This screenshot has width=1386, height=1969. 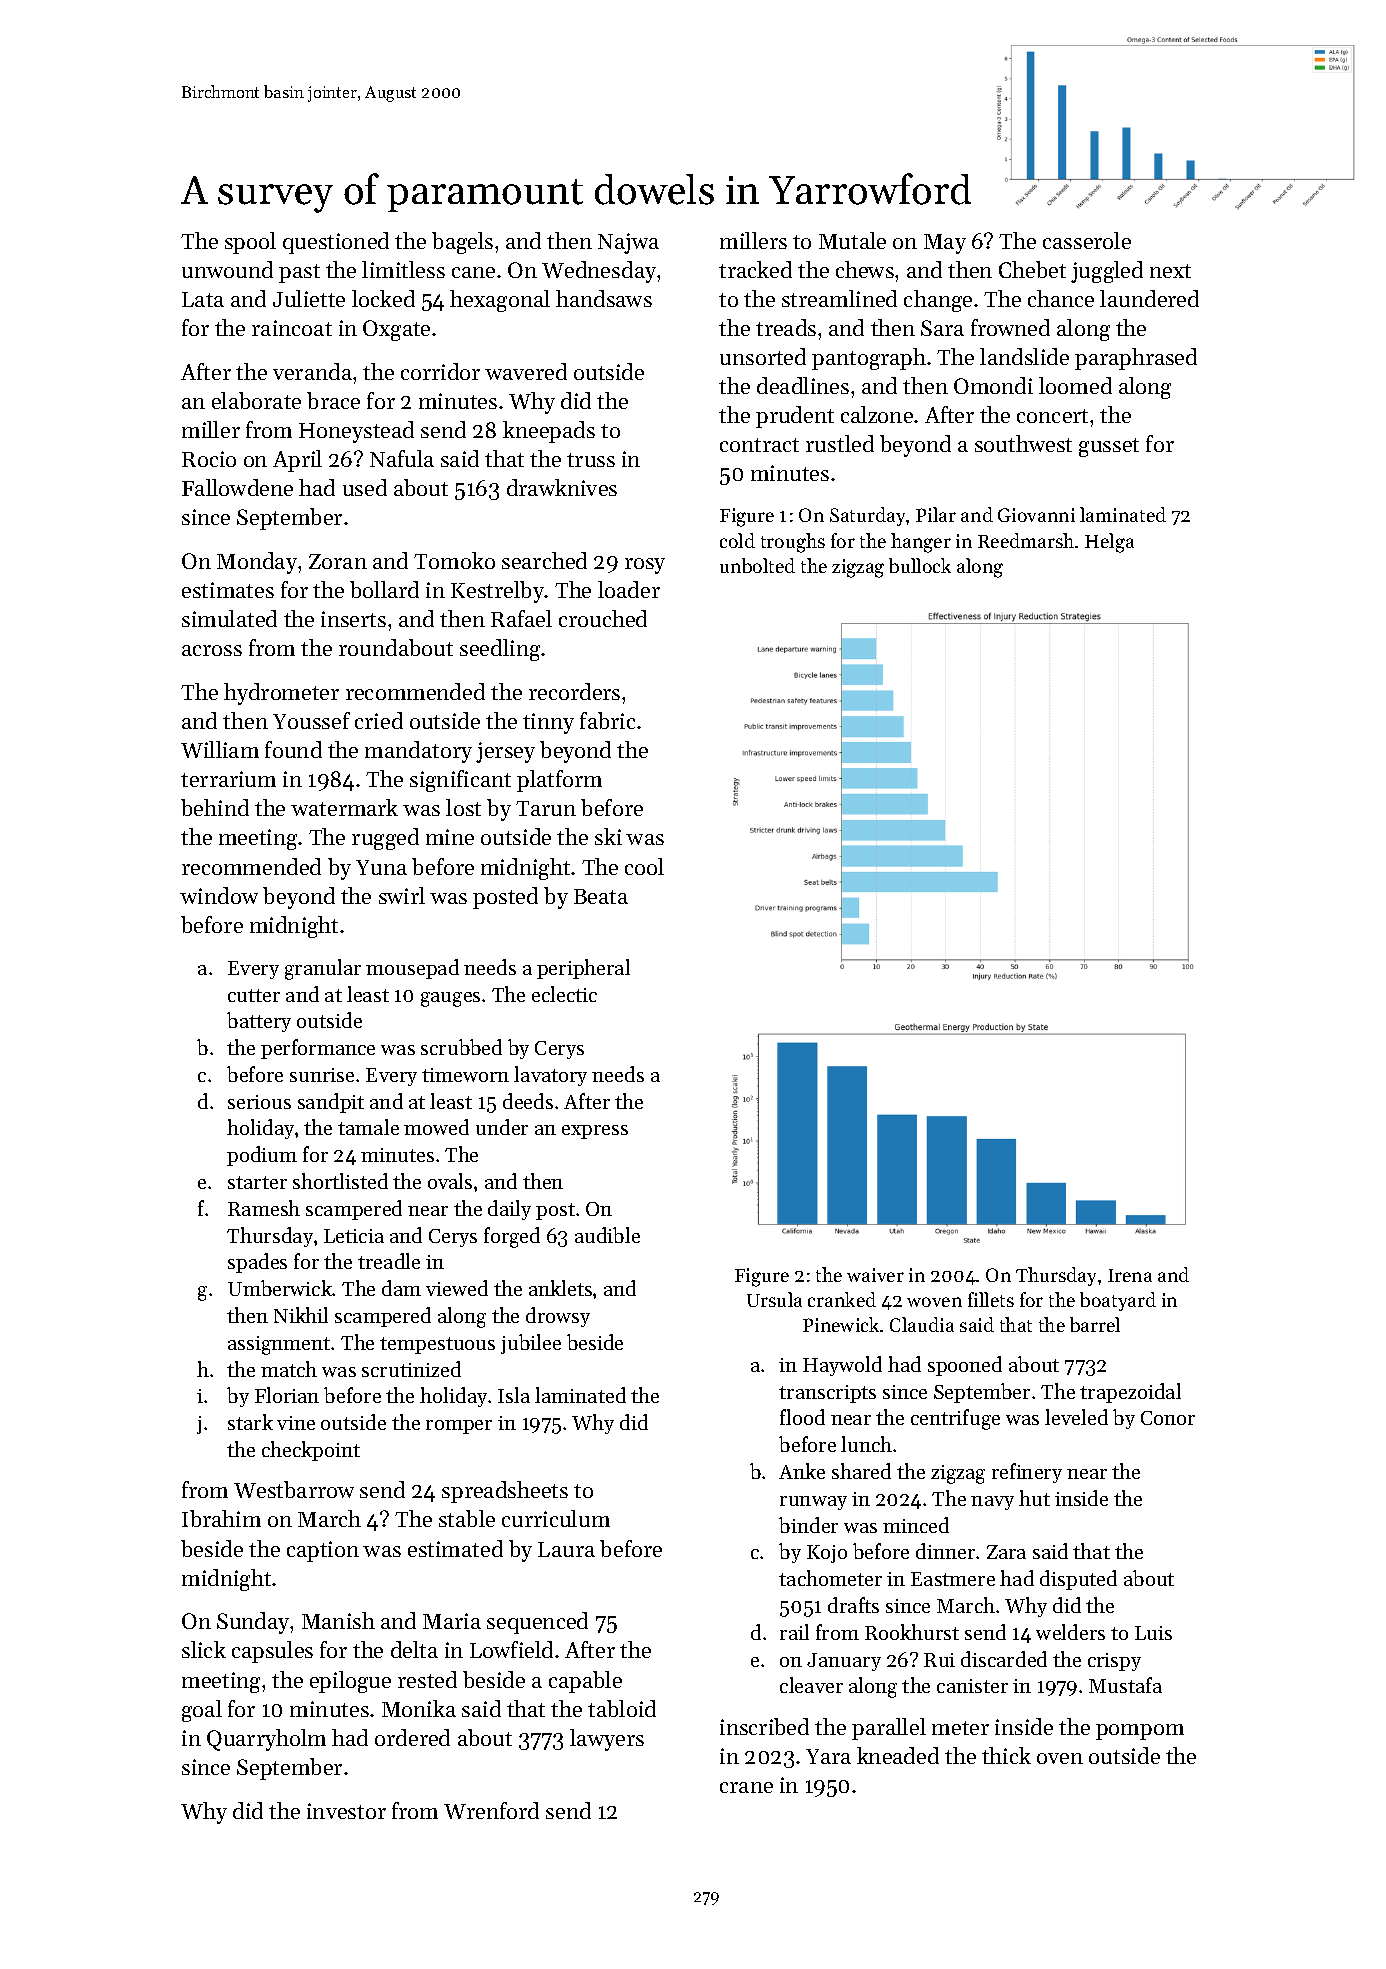 What do you see at coordinates (1130, 1275) in the screenshot?
I see `Irena` at bounding box center [1130, 1275].
